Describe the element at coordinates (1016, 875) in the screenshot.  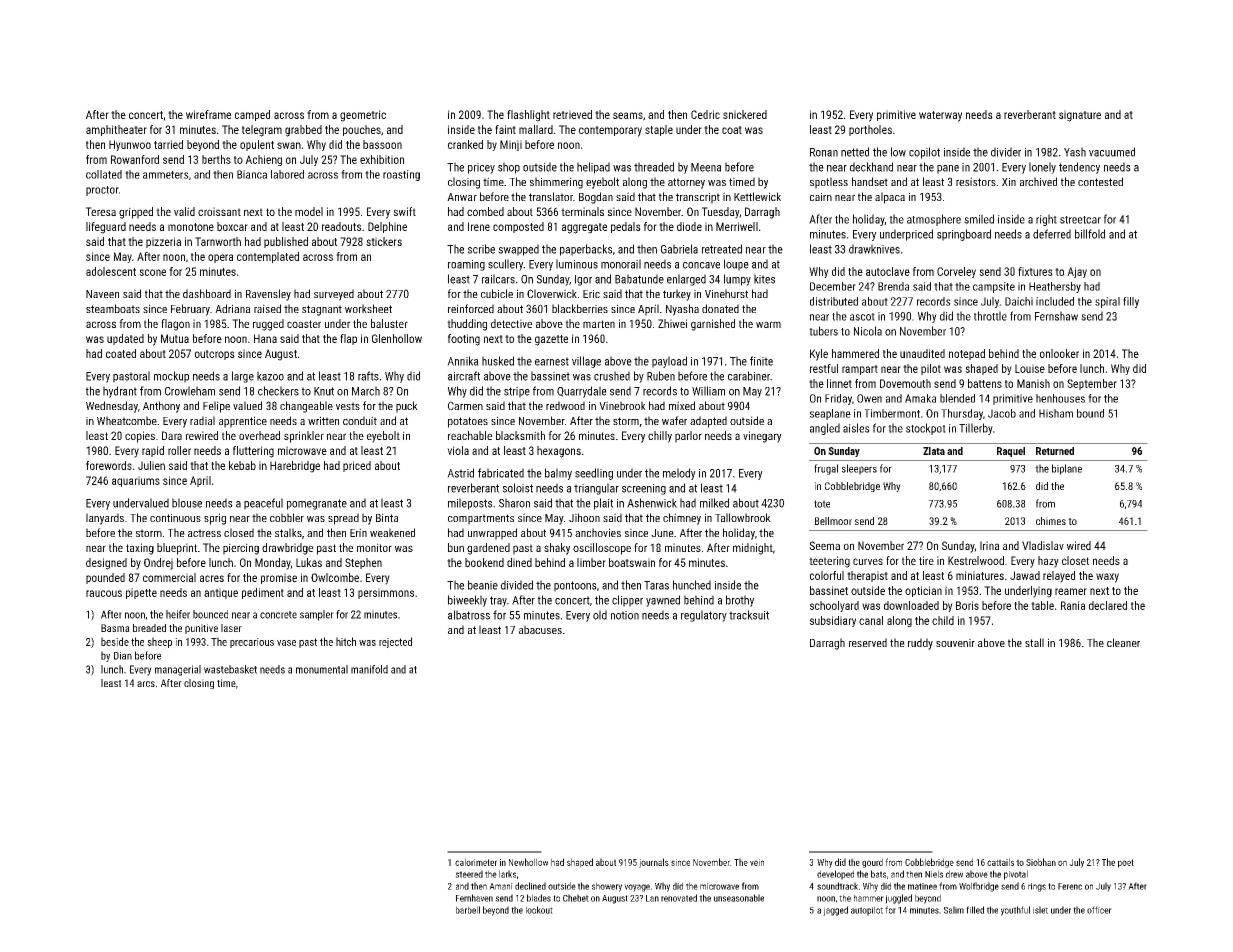
I see `pivotal` at that location.
